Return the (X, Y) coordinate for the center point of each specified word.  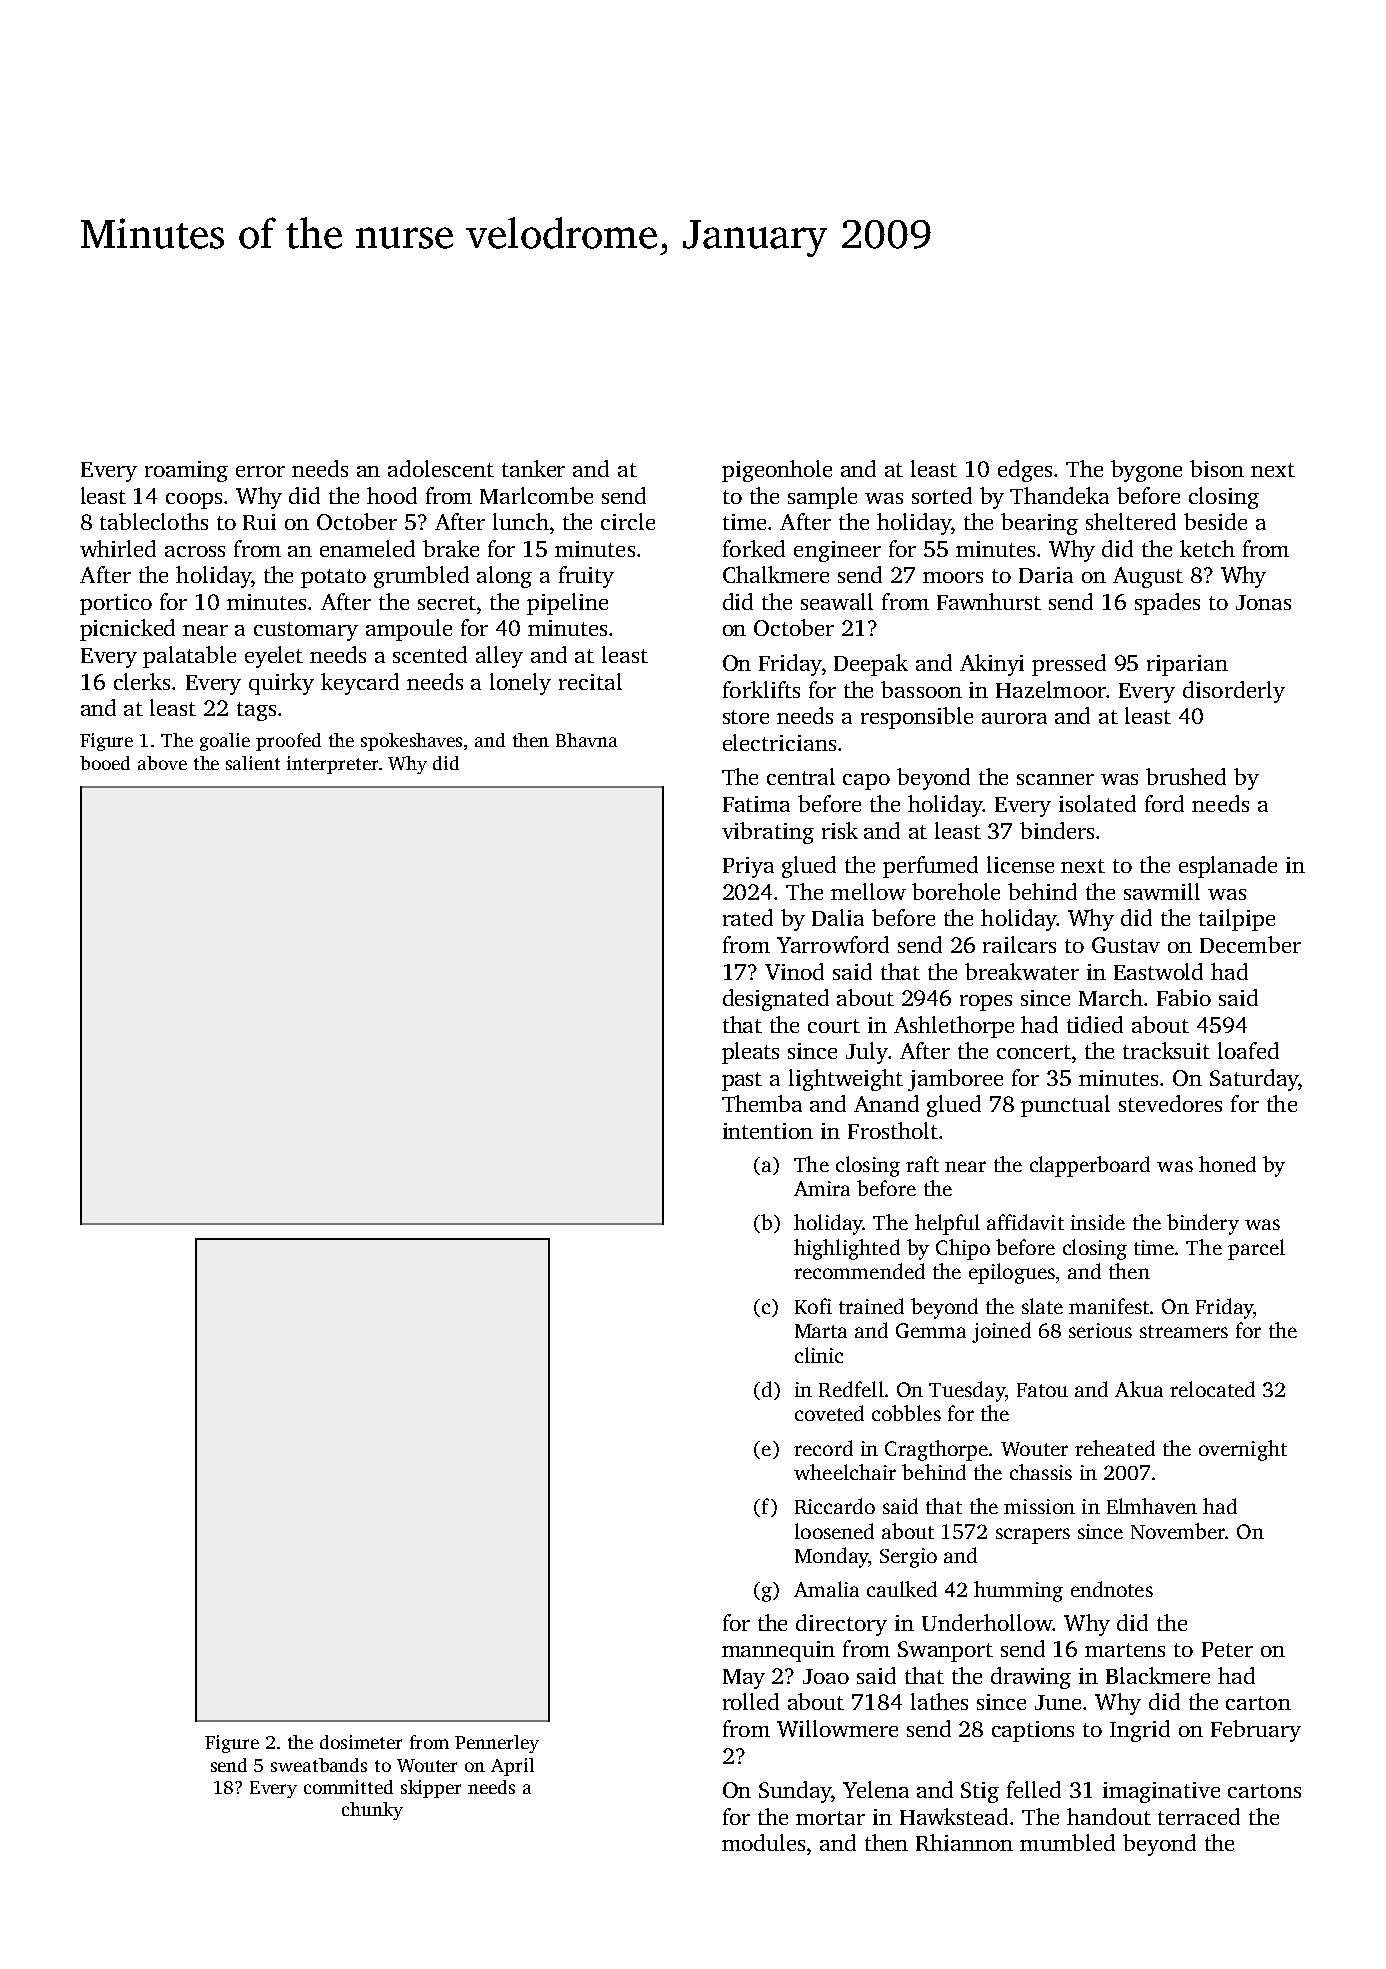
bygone (1146, 471)
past (742, 1081)
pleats (750, 1053)
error (260, 471)
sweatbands (319, 1765)
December (1250, 944)
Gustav (1126, 945)
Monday (831, 1557)
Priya (748, 867)
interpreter (332, 765)
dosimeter (361, 1742)
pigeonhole (777, 471)
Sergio (908, 1558)
